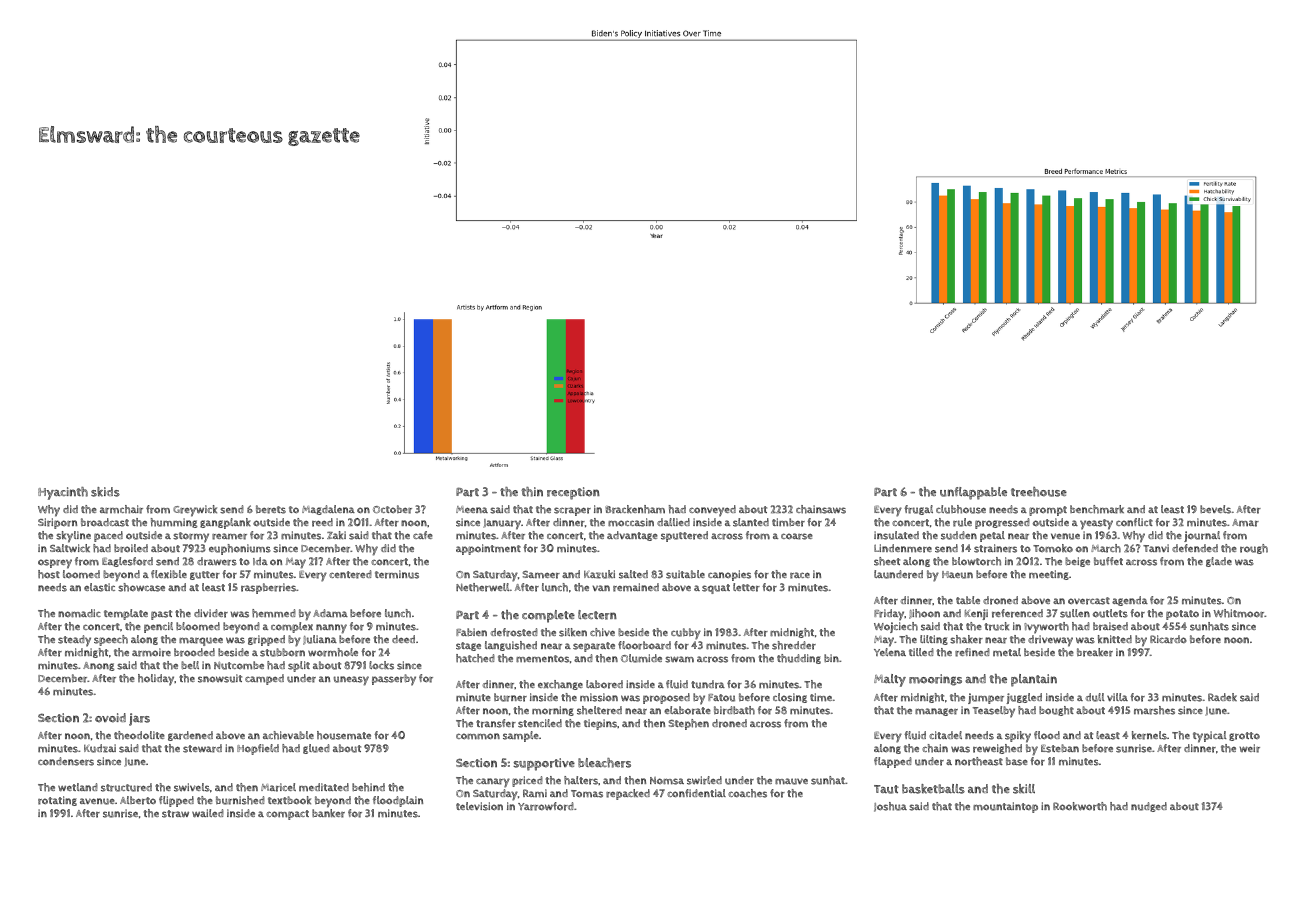 The width and height of the screenshot is (1308, 924). I want to click on Kudzai, so click(100, 748).
